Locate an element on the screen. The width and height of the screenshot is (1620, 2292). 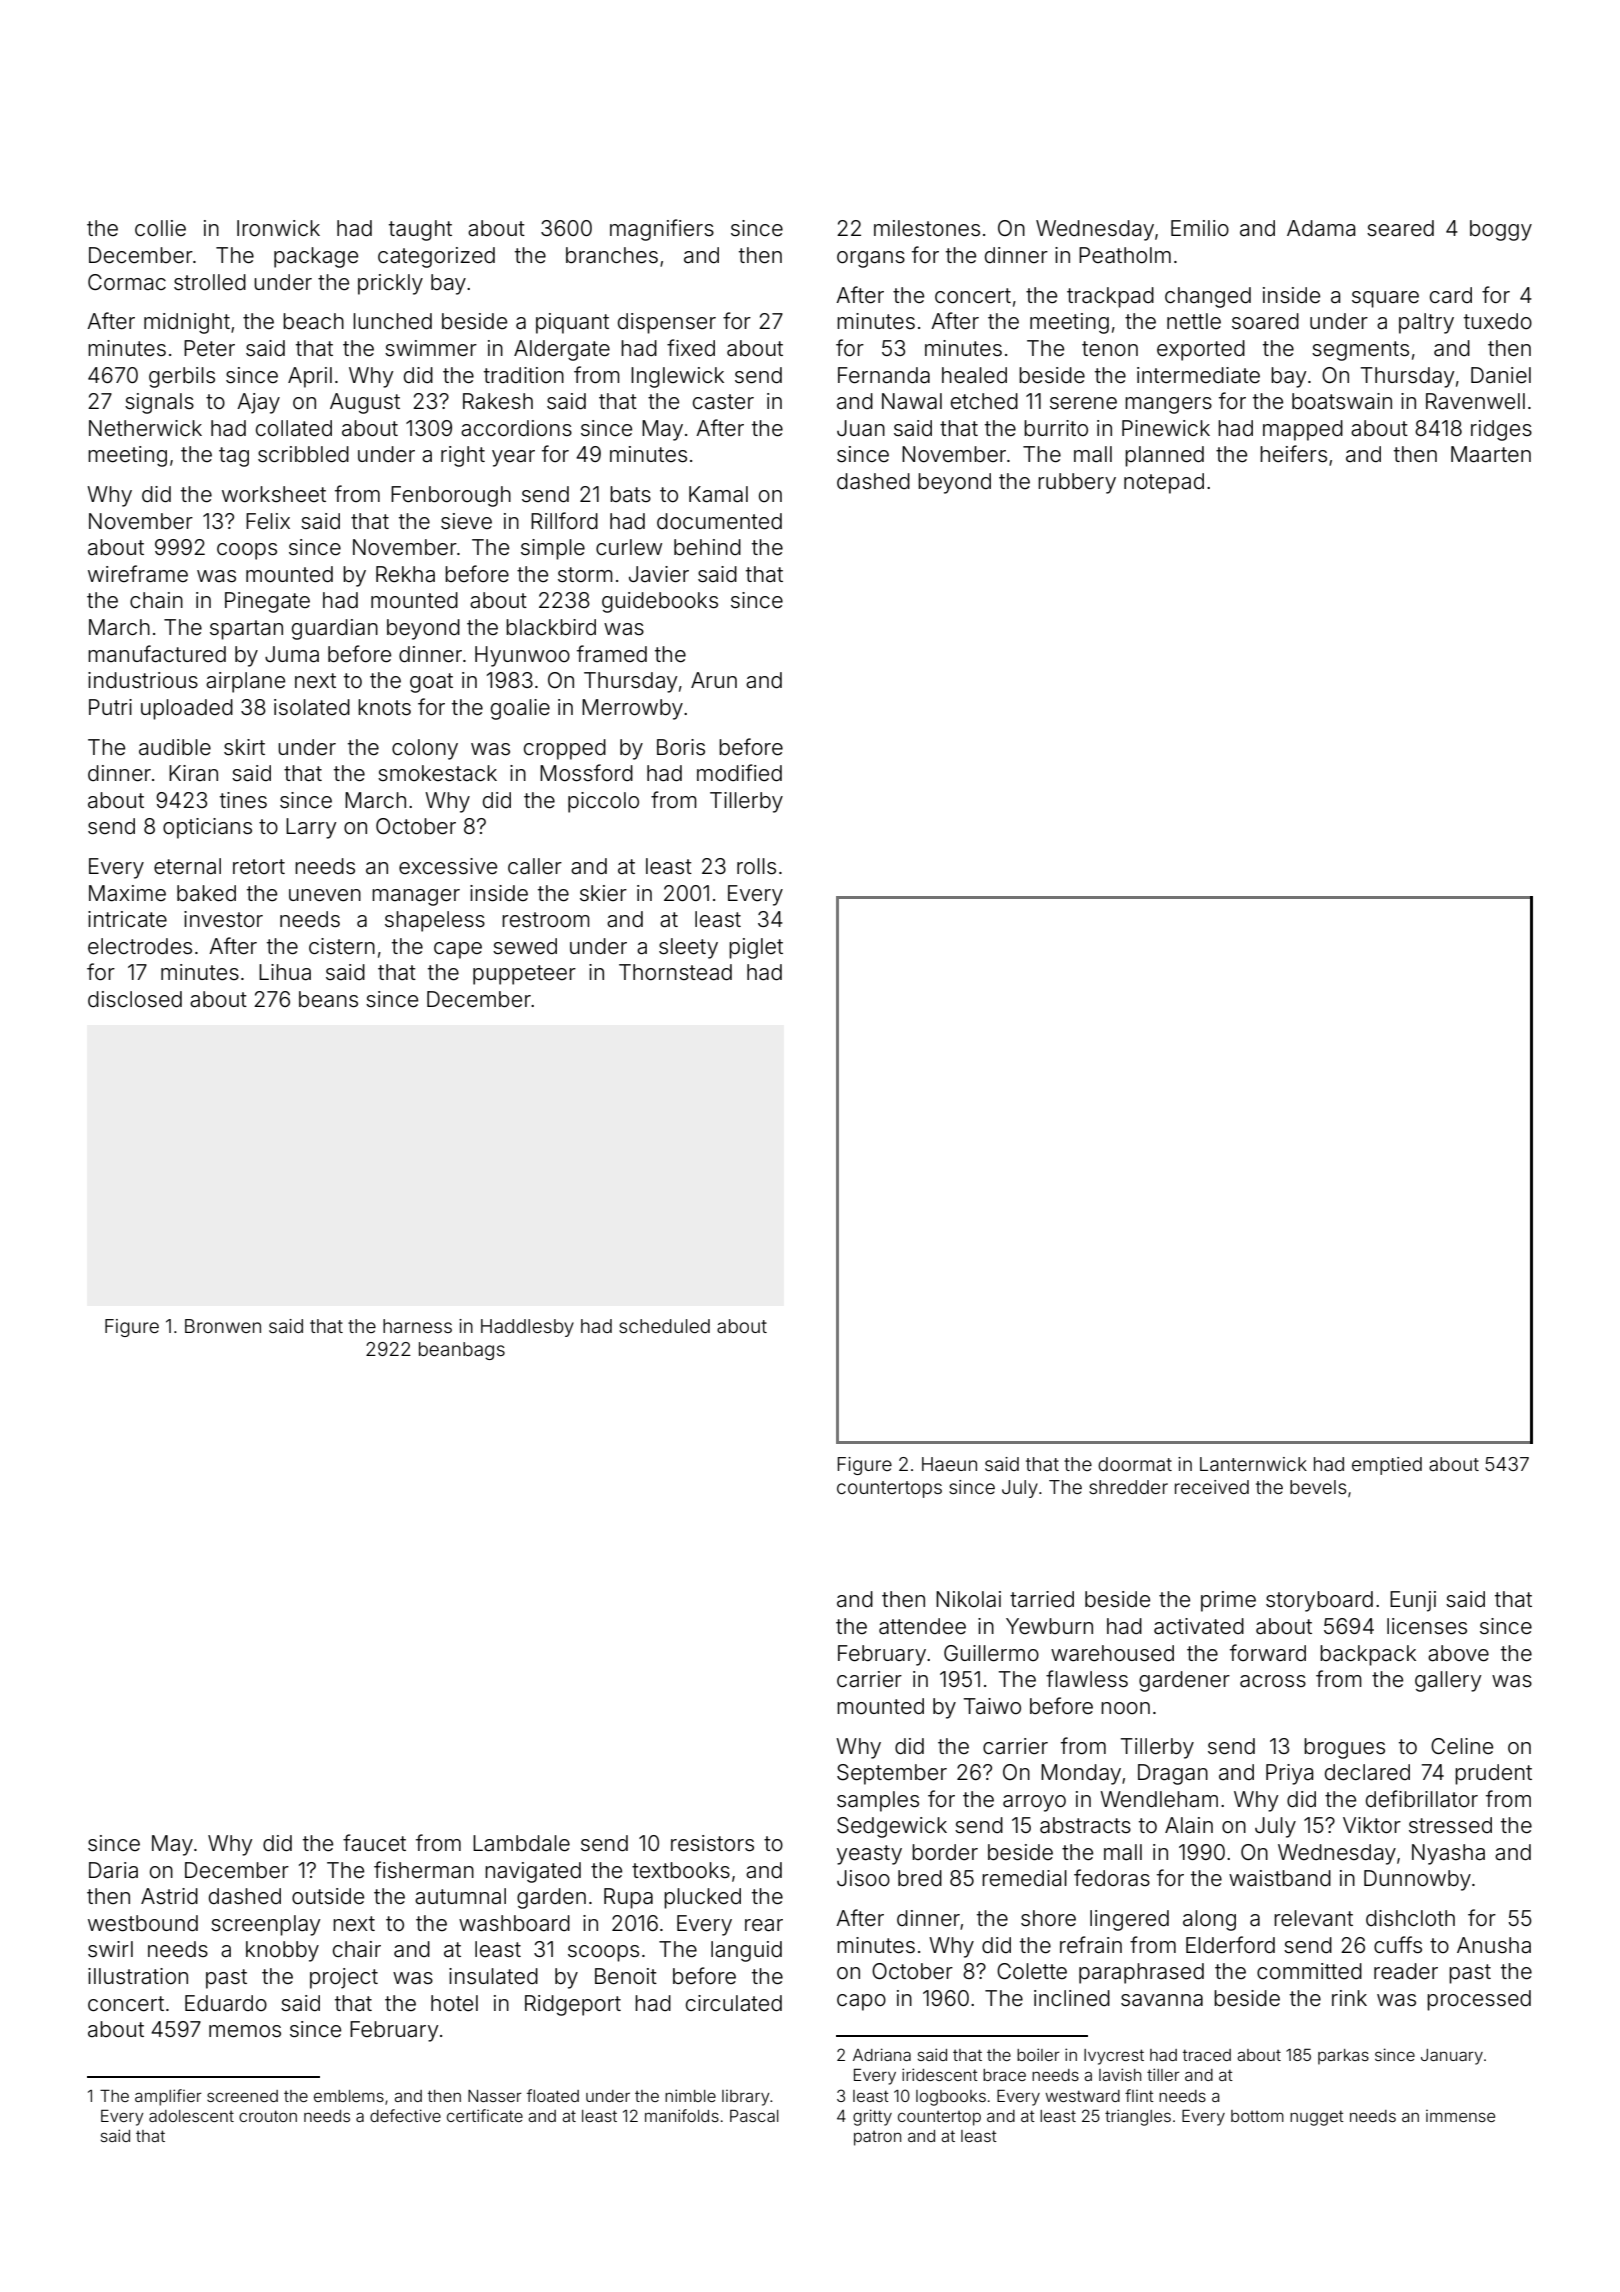
lunched is located at coordinates (392, 321).
